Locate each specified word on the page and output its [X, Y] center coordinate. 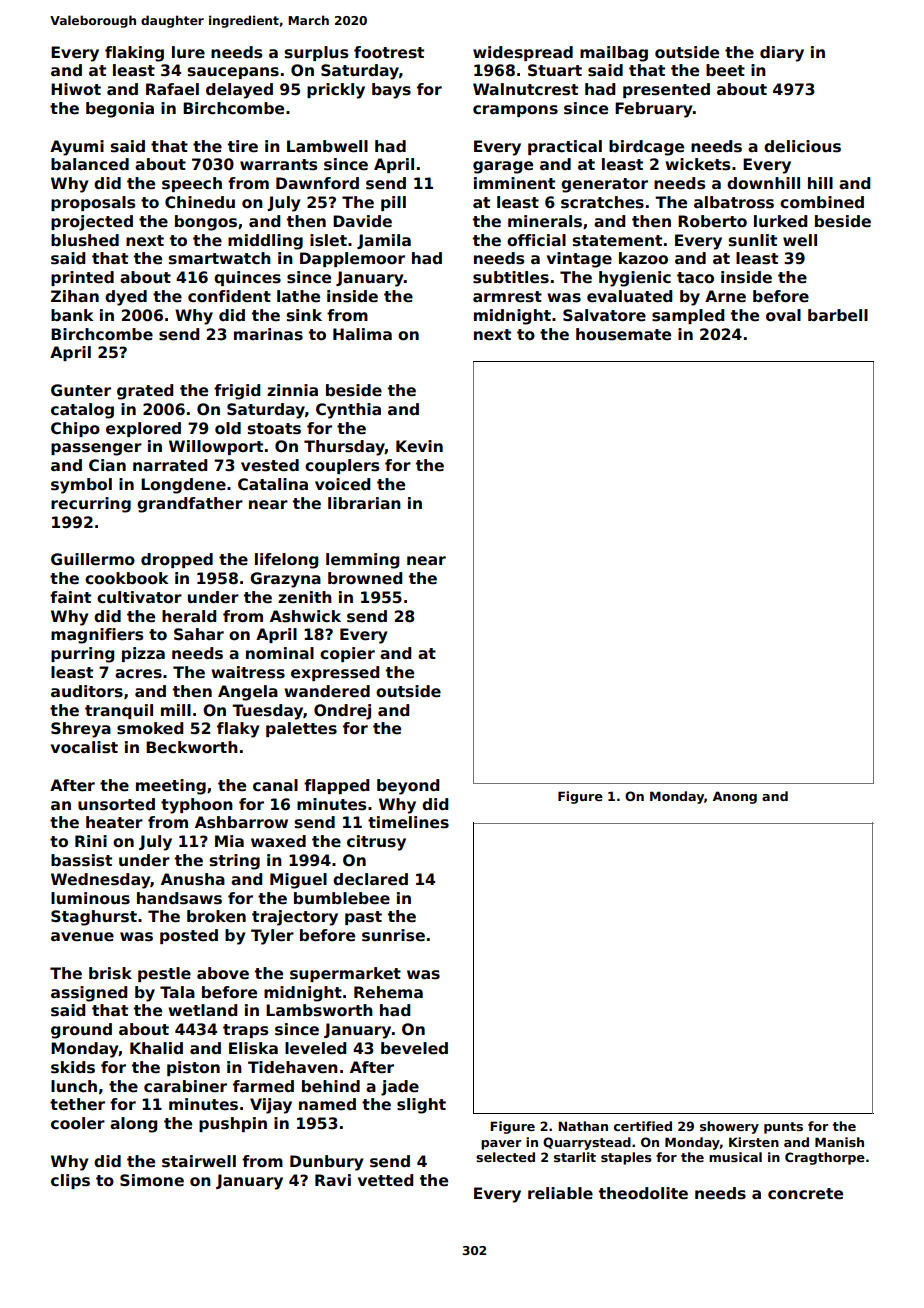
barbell [838, 315]
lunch [74, 1086]
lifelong [286, 561]
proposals [93, 203]
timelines [408, 822]
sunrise [393, 935]
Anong [735, 797]
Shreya [81, 730]
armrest [507, 297]
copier [347, 654]
